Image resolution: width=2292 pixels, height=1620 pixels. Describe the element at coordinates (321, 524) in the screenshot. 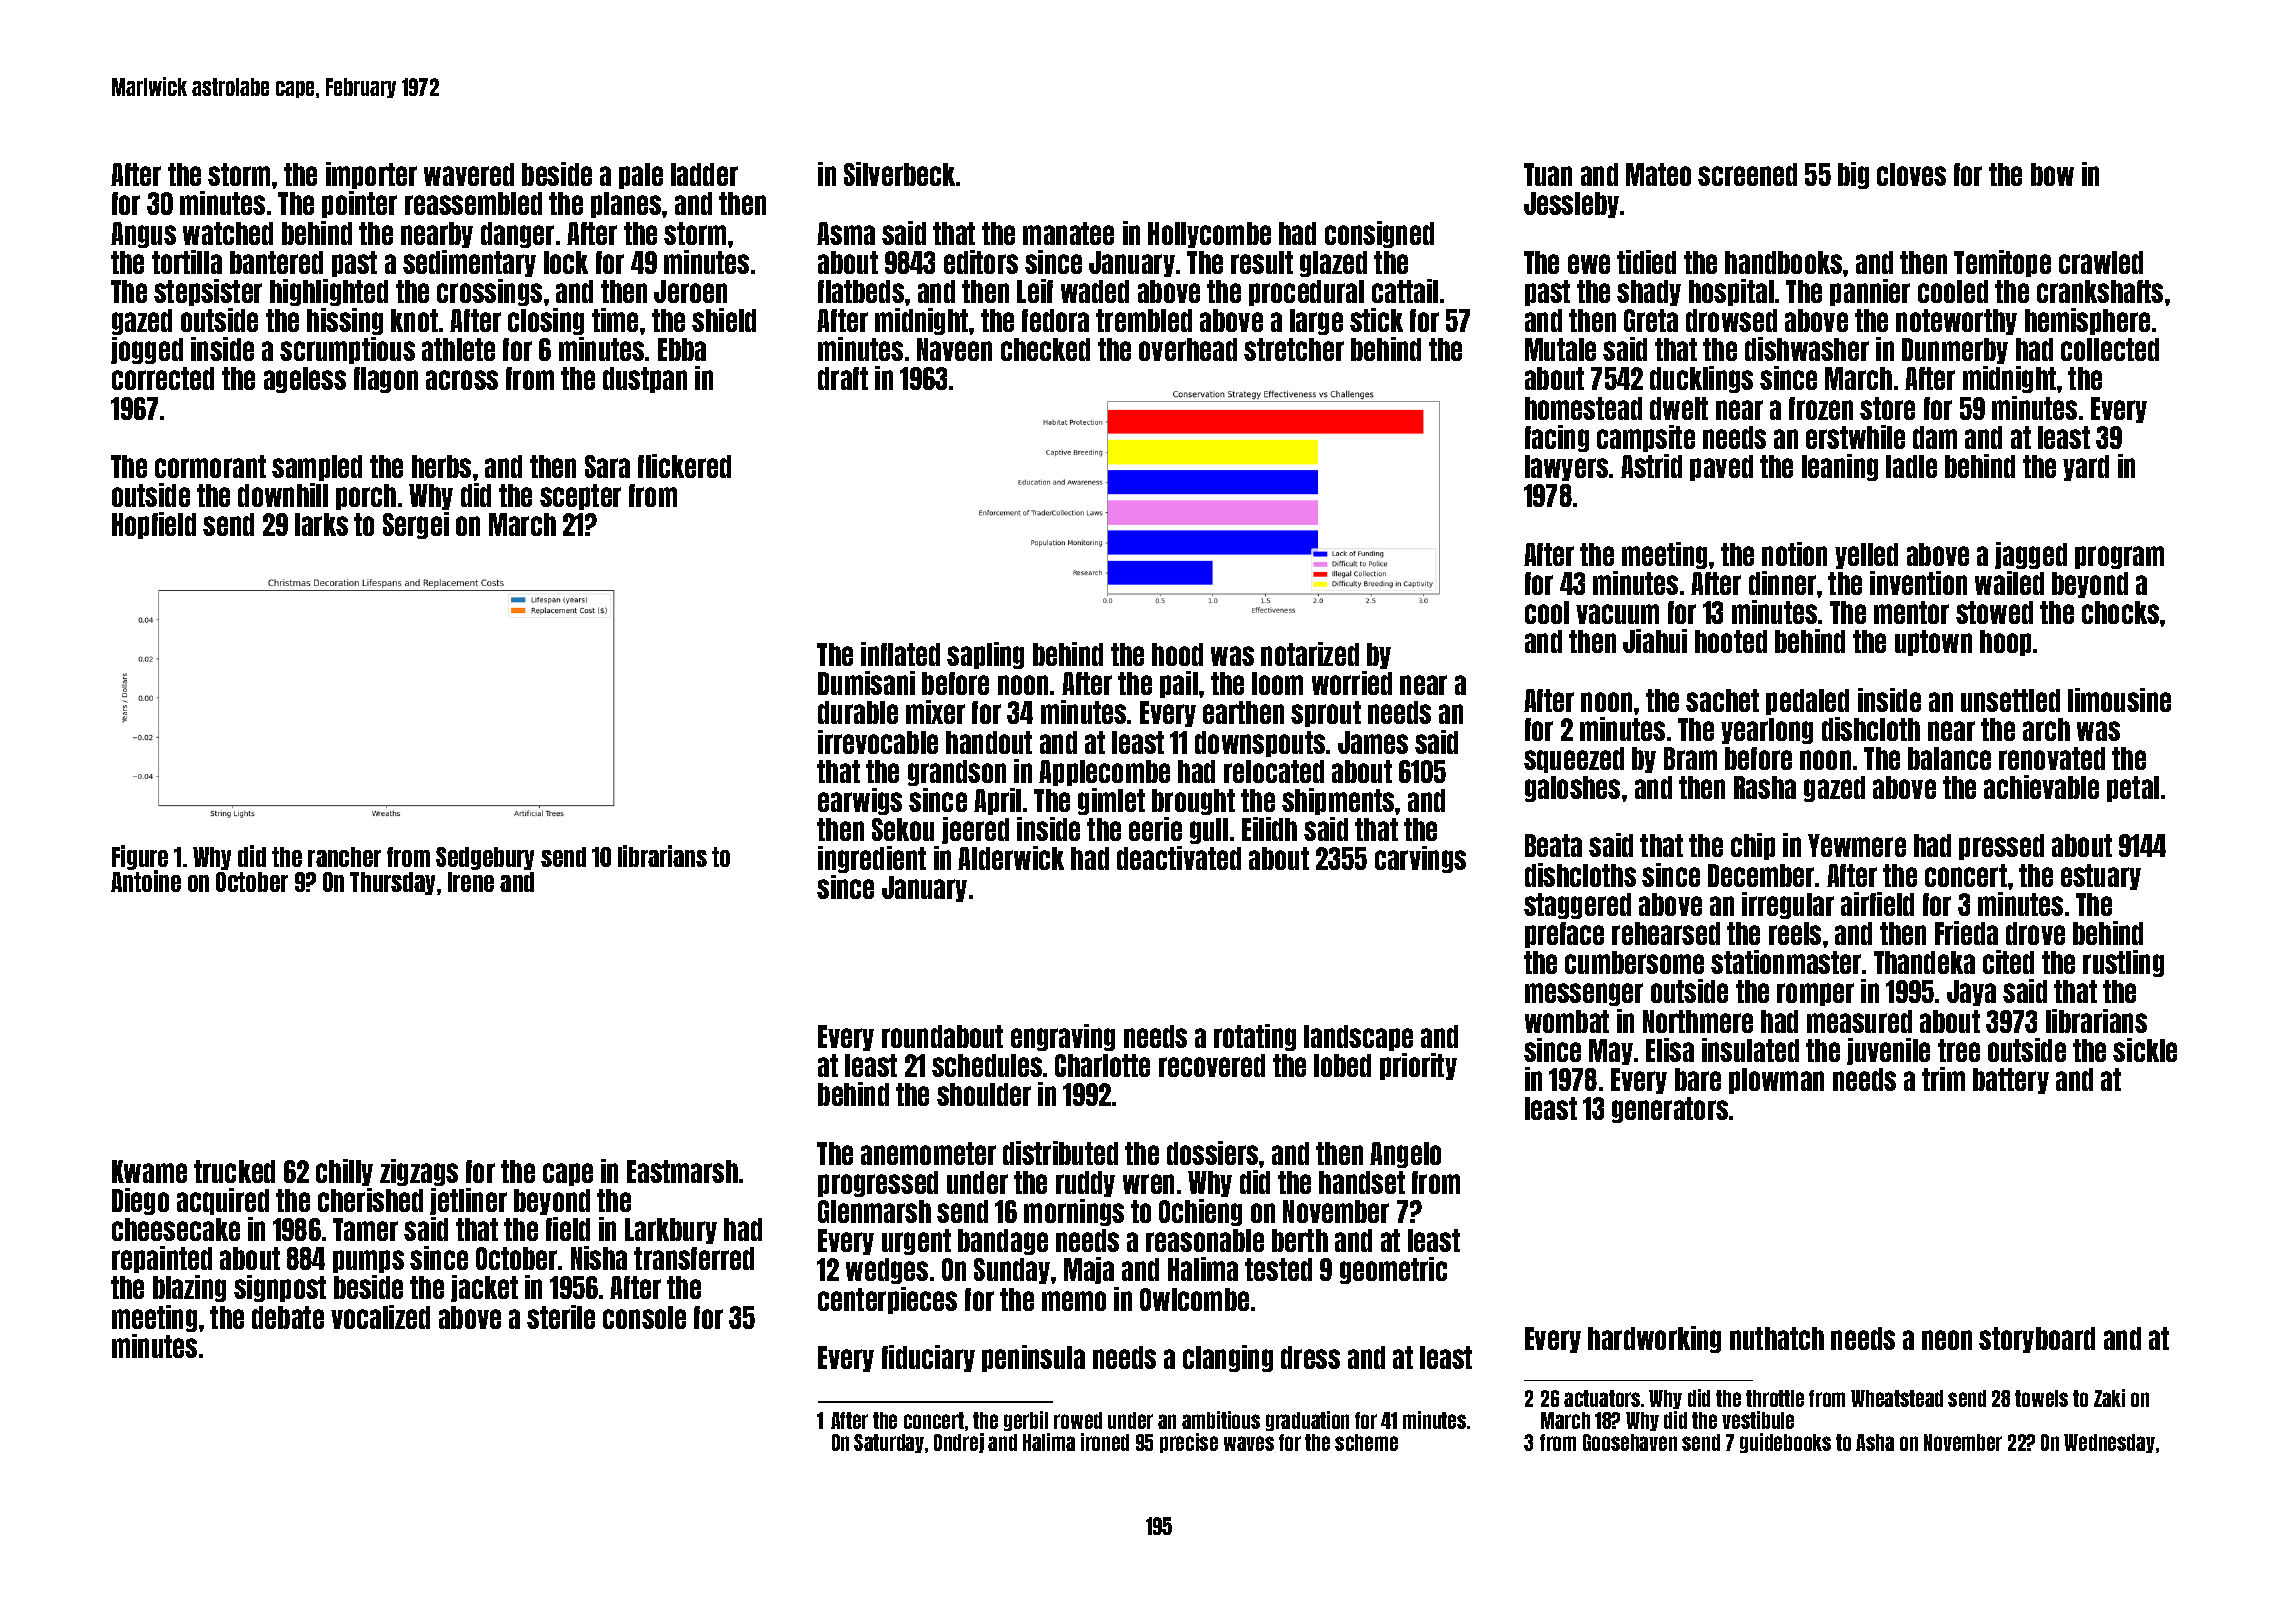

I see `larks` at that location.
